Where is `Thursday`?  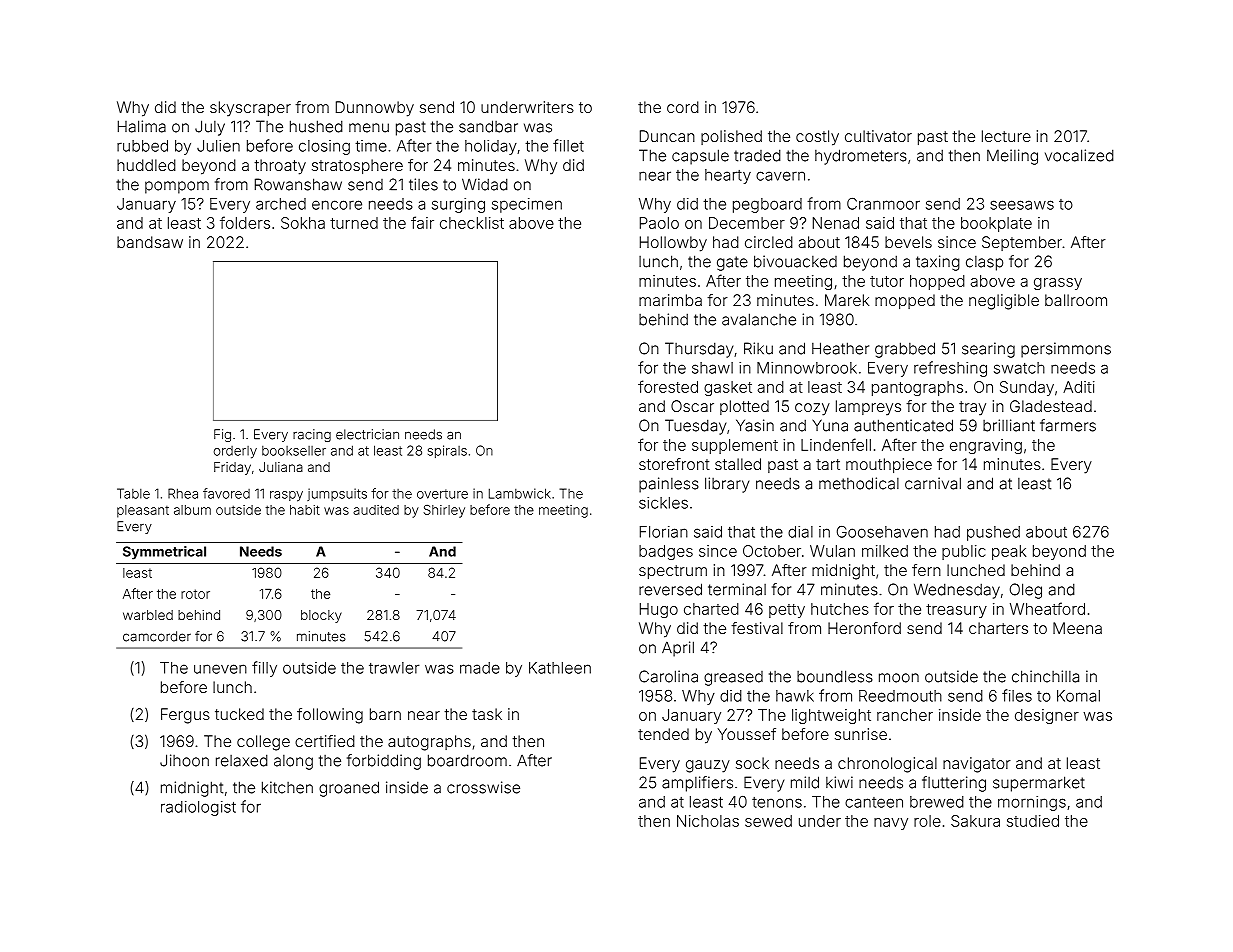
Thursday is located at coordinates (699, 350).
